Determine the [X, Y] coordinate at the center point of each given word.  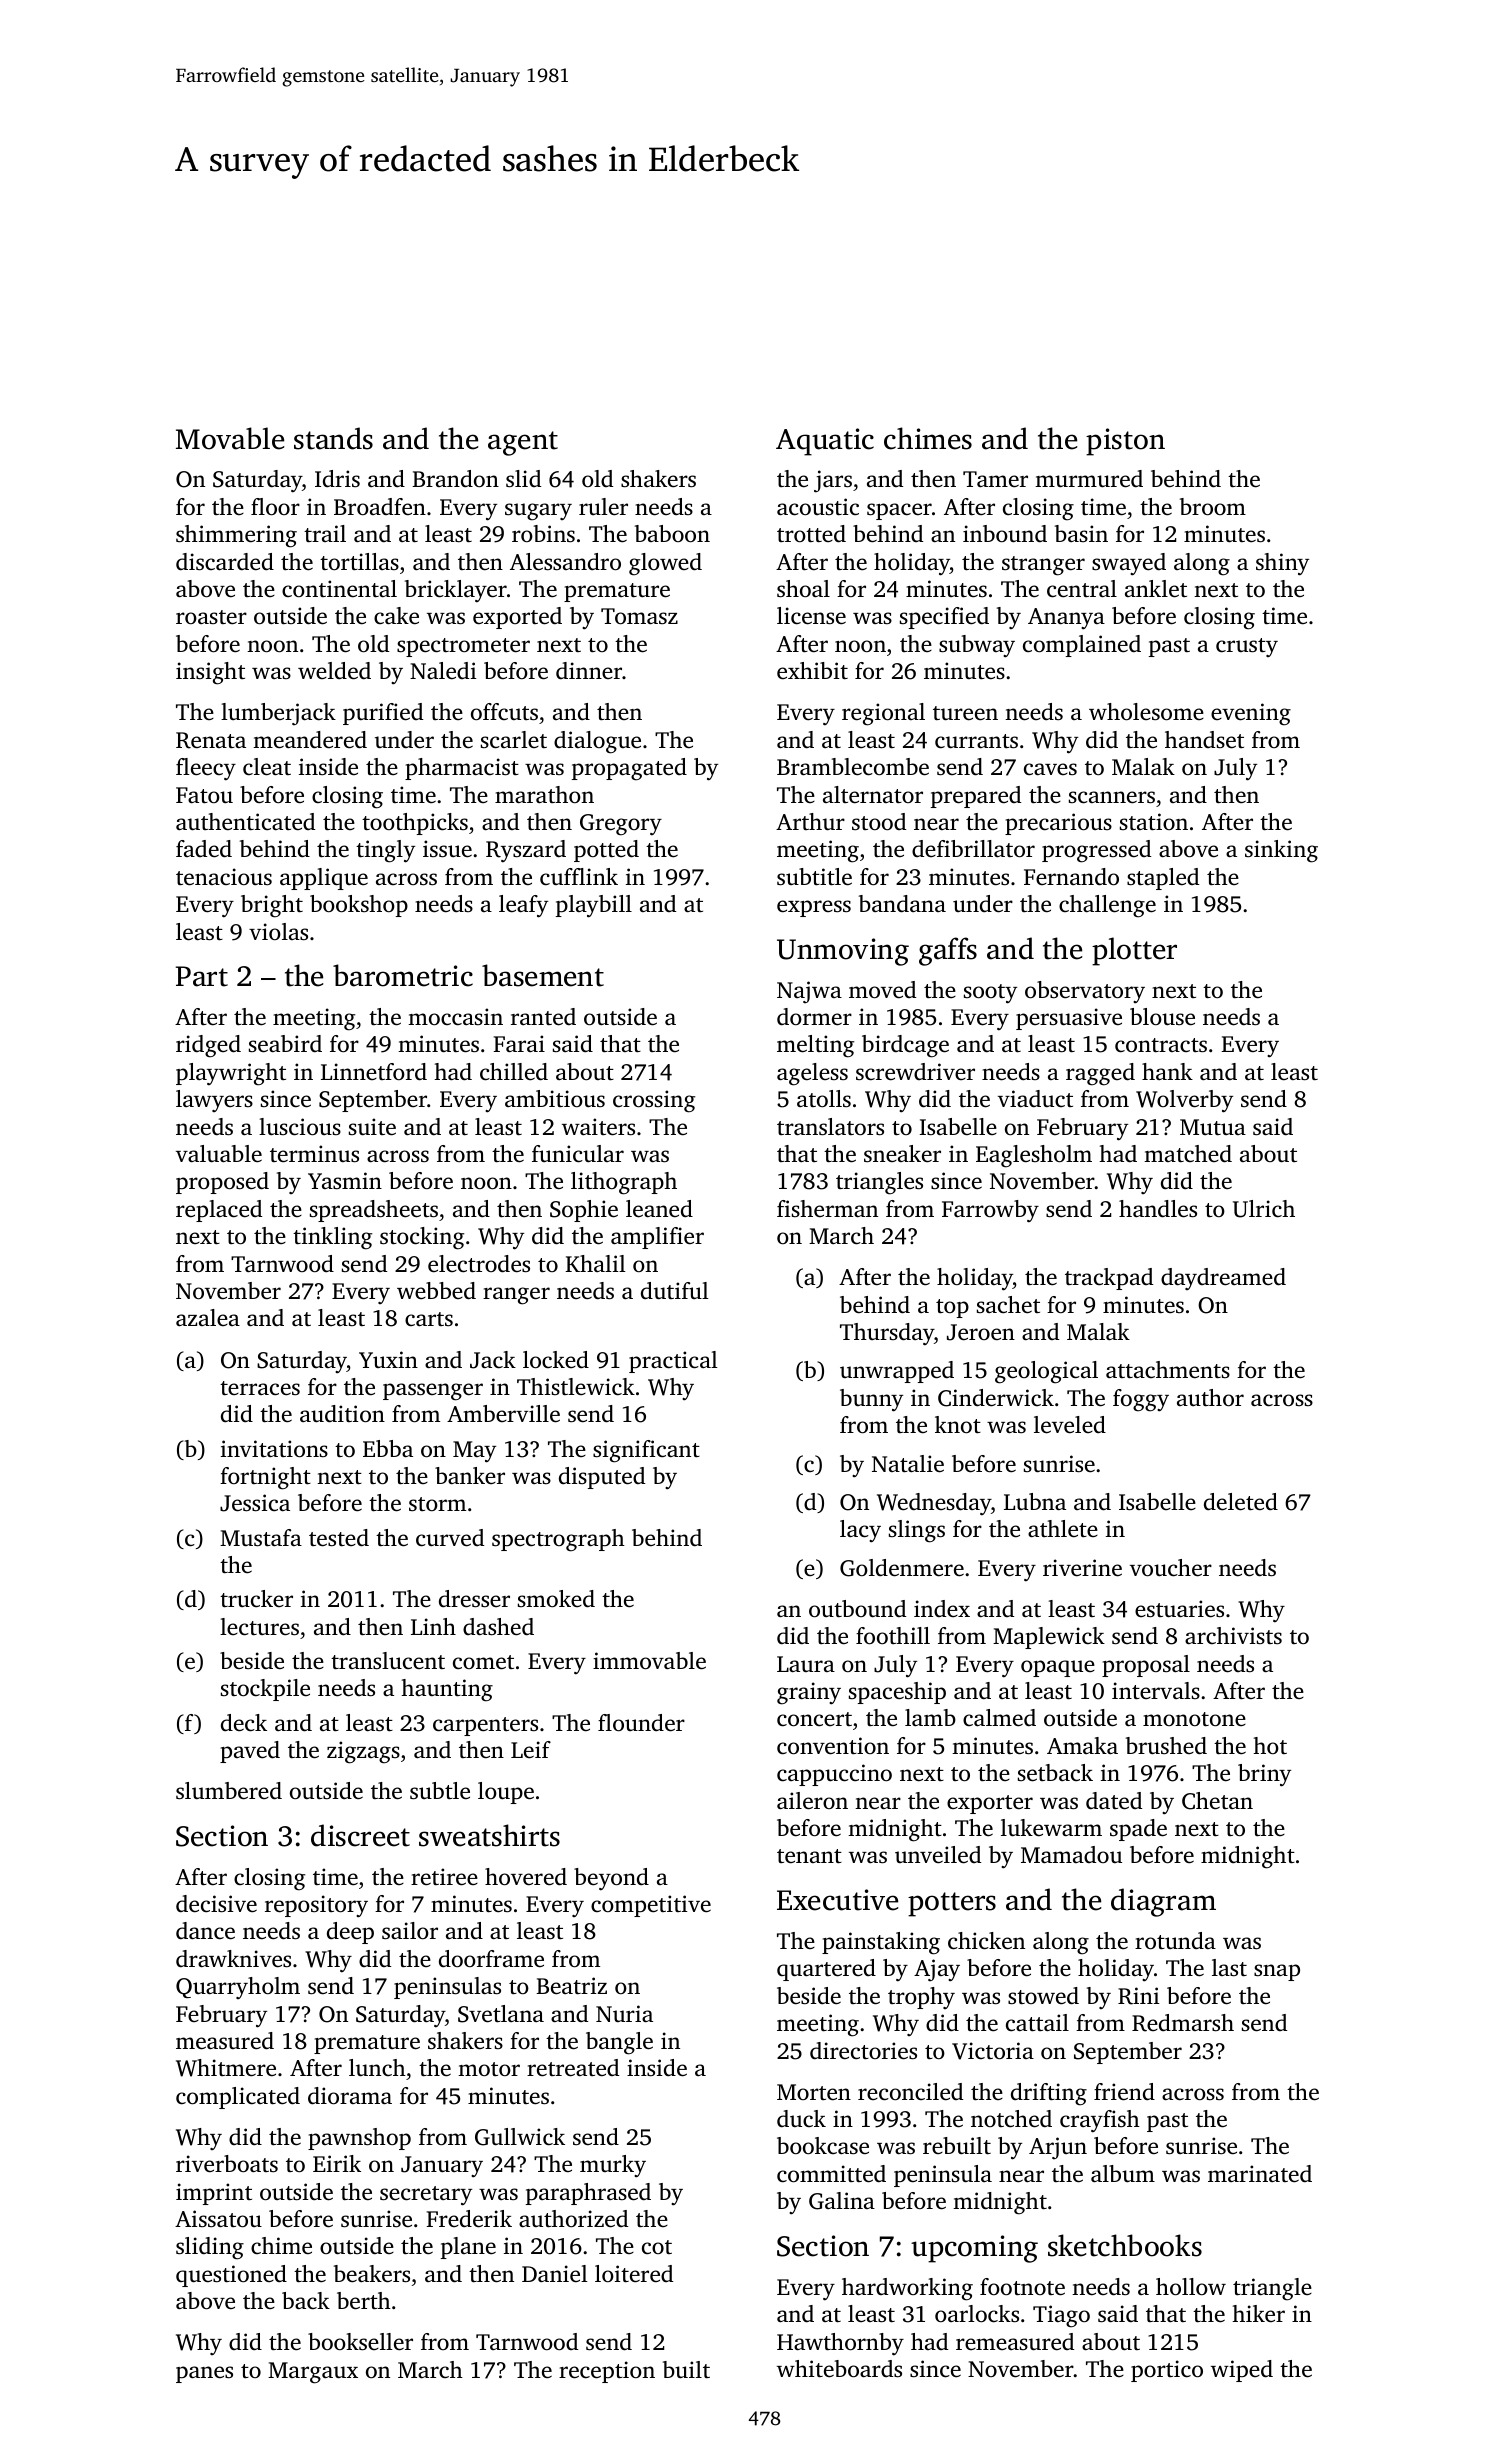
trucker [256, 1598]
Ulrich [1264, 1209]
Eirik [337, 2163]
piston [1125, 442]
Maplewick [1049, 1638]
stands [333, 438]
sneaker [902, 1154]
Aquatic [825, 442]
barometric [403, 975]
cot [657, 2247]
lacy [860, 1531]
